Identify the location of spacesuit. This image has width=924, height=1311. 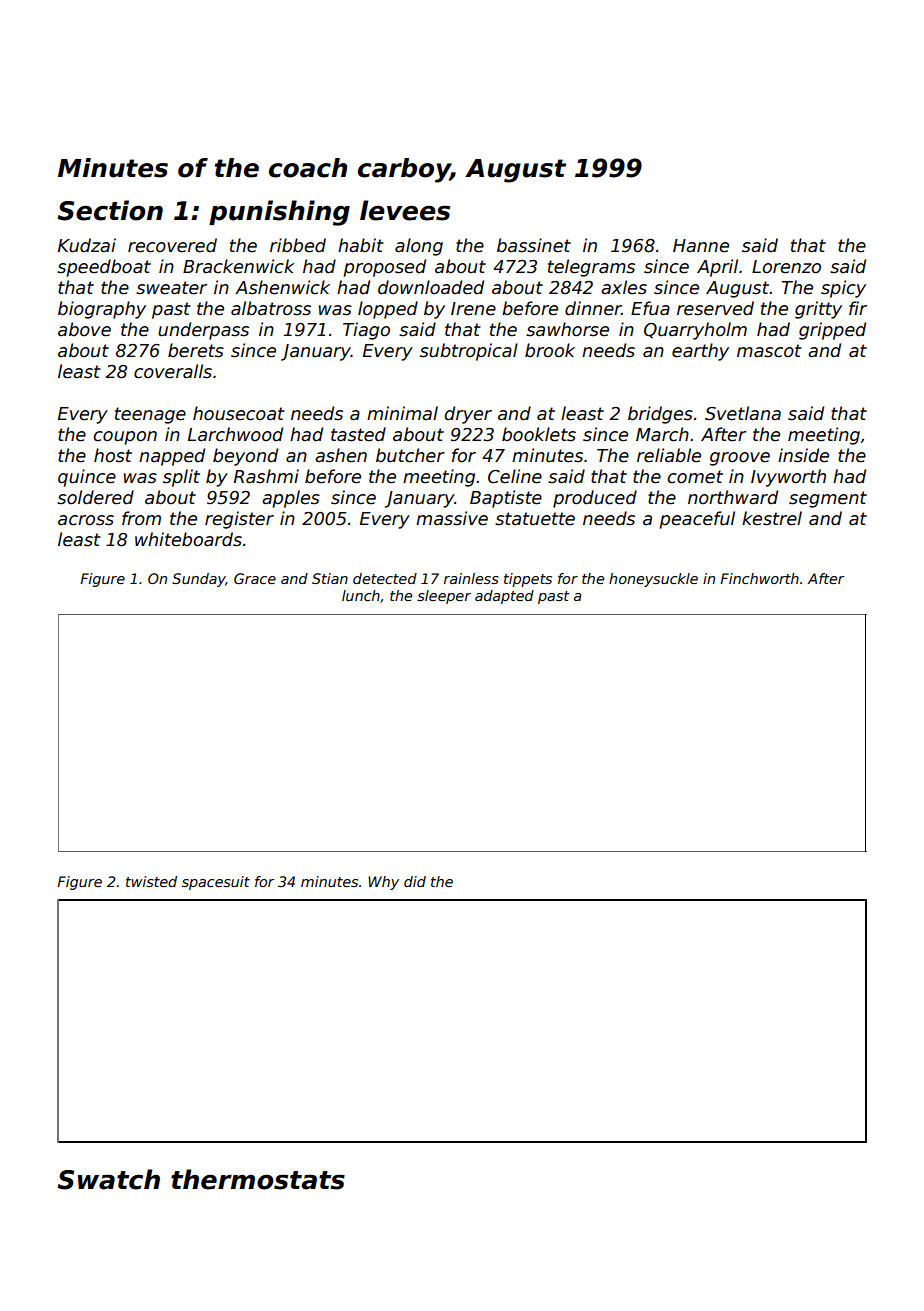
(216, 883).
